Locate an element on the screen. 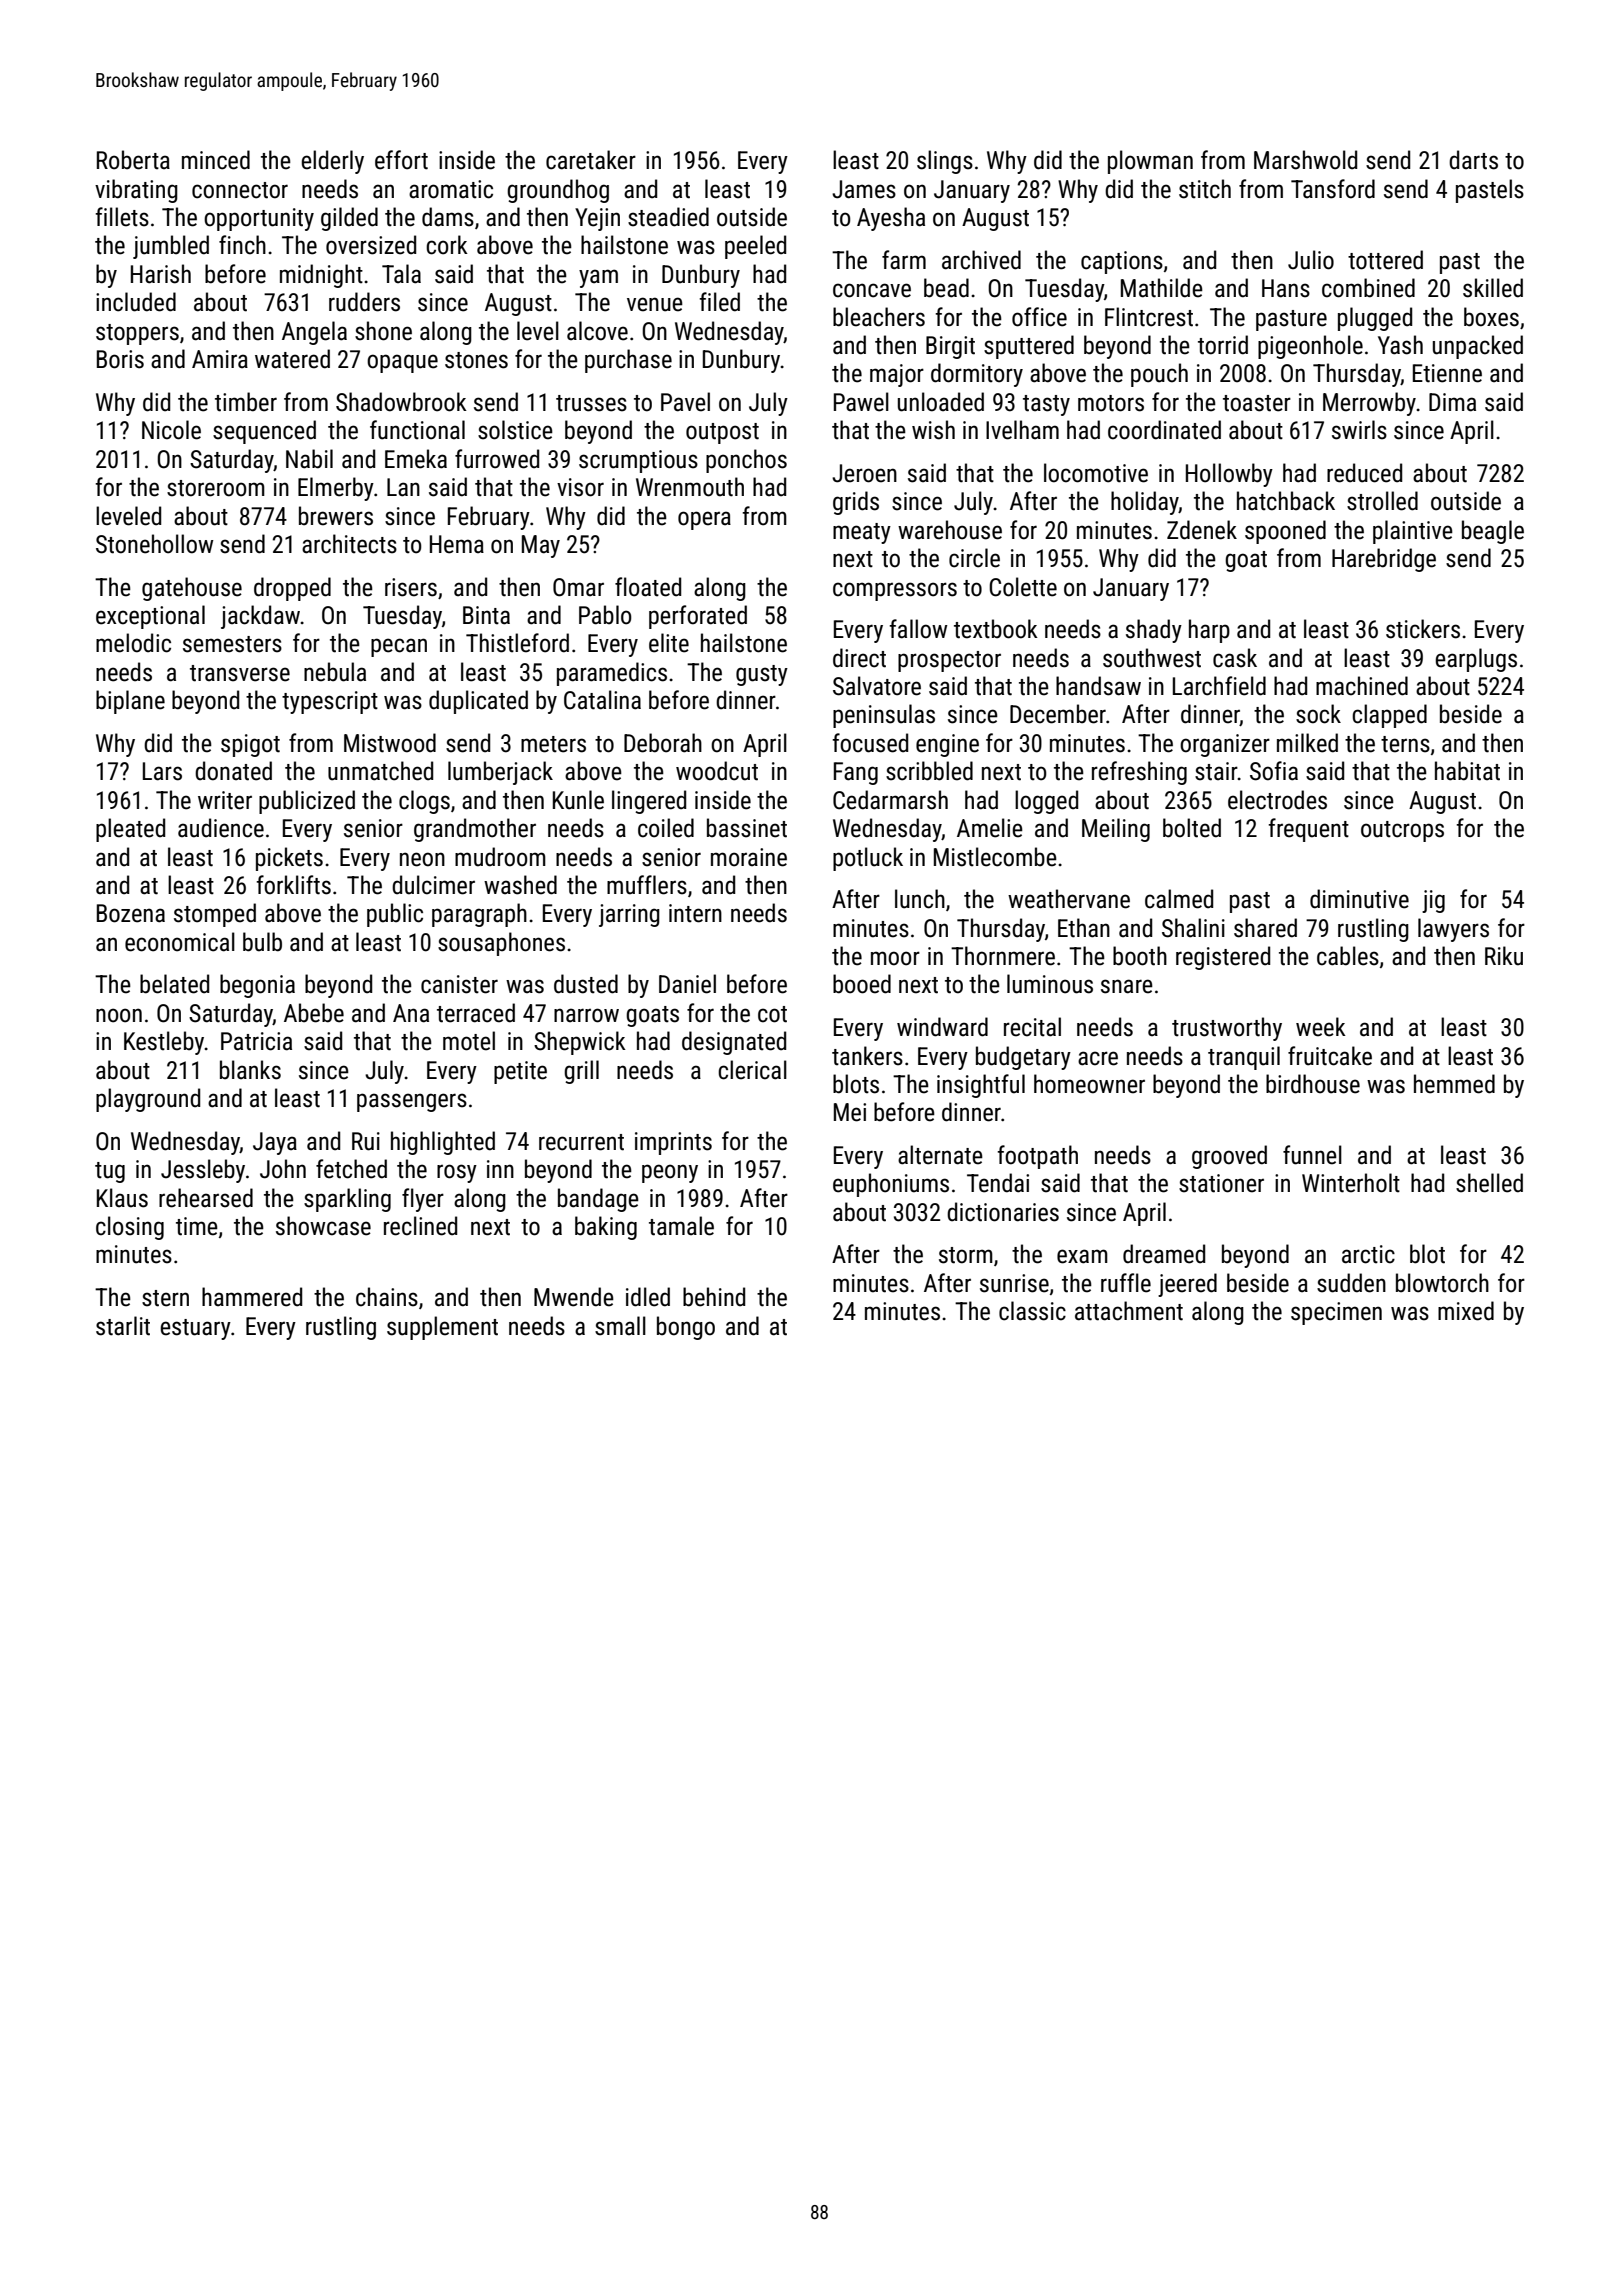  booed is located at coordinates (862, 984).
